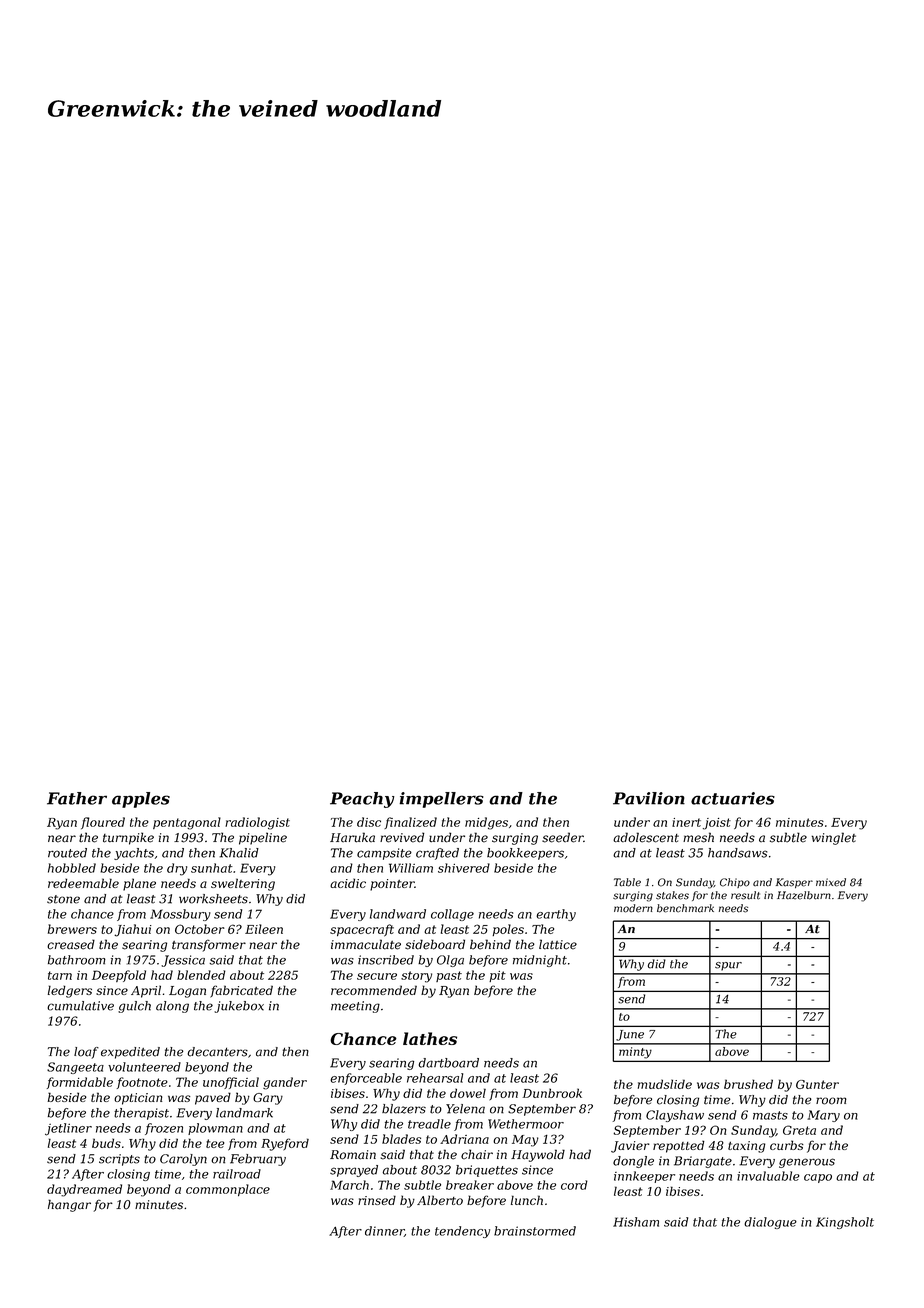  Describe the element at coordinates (817, 1084) in the image. I see `Gunter` at that location.
